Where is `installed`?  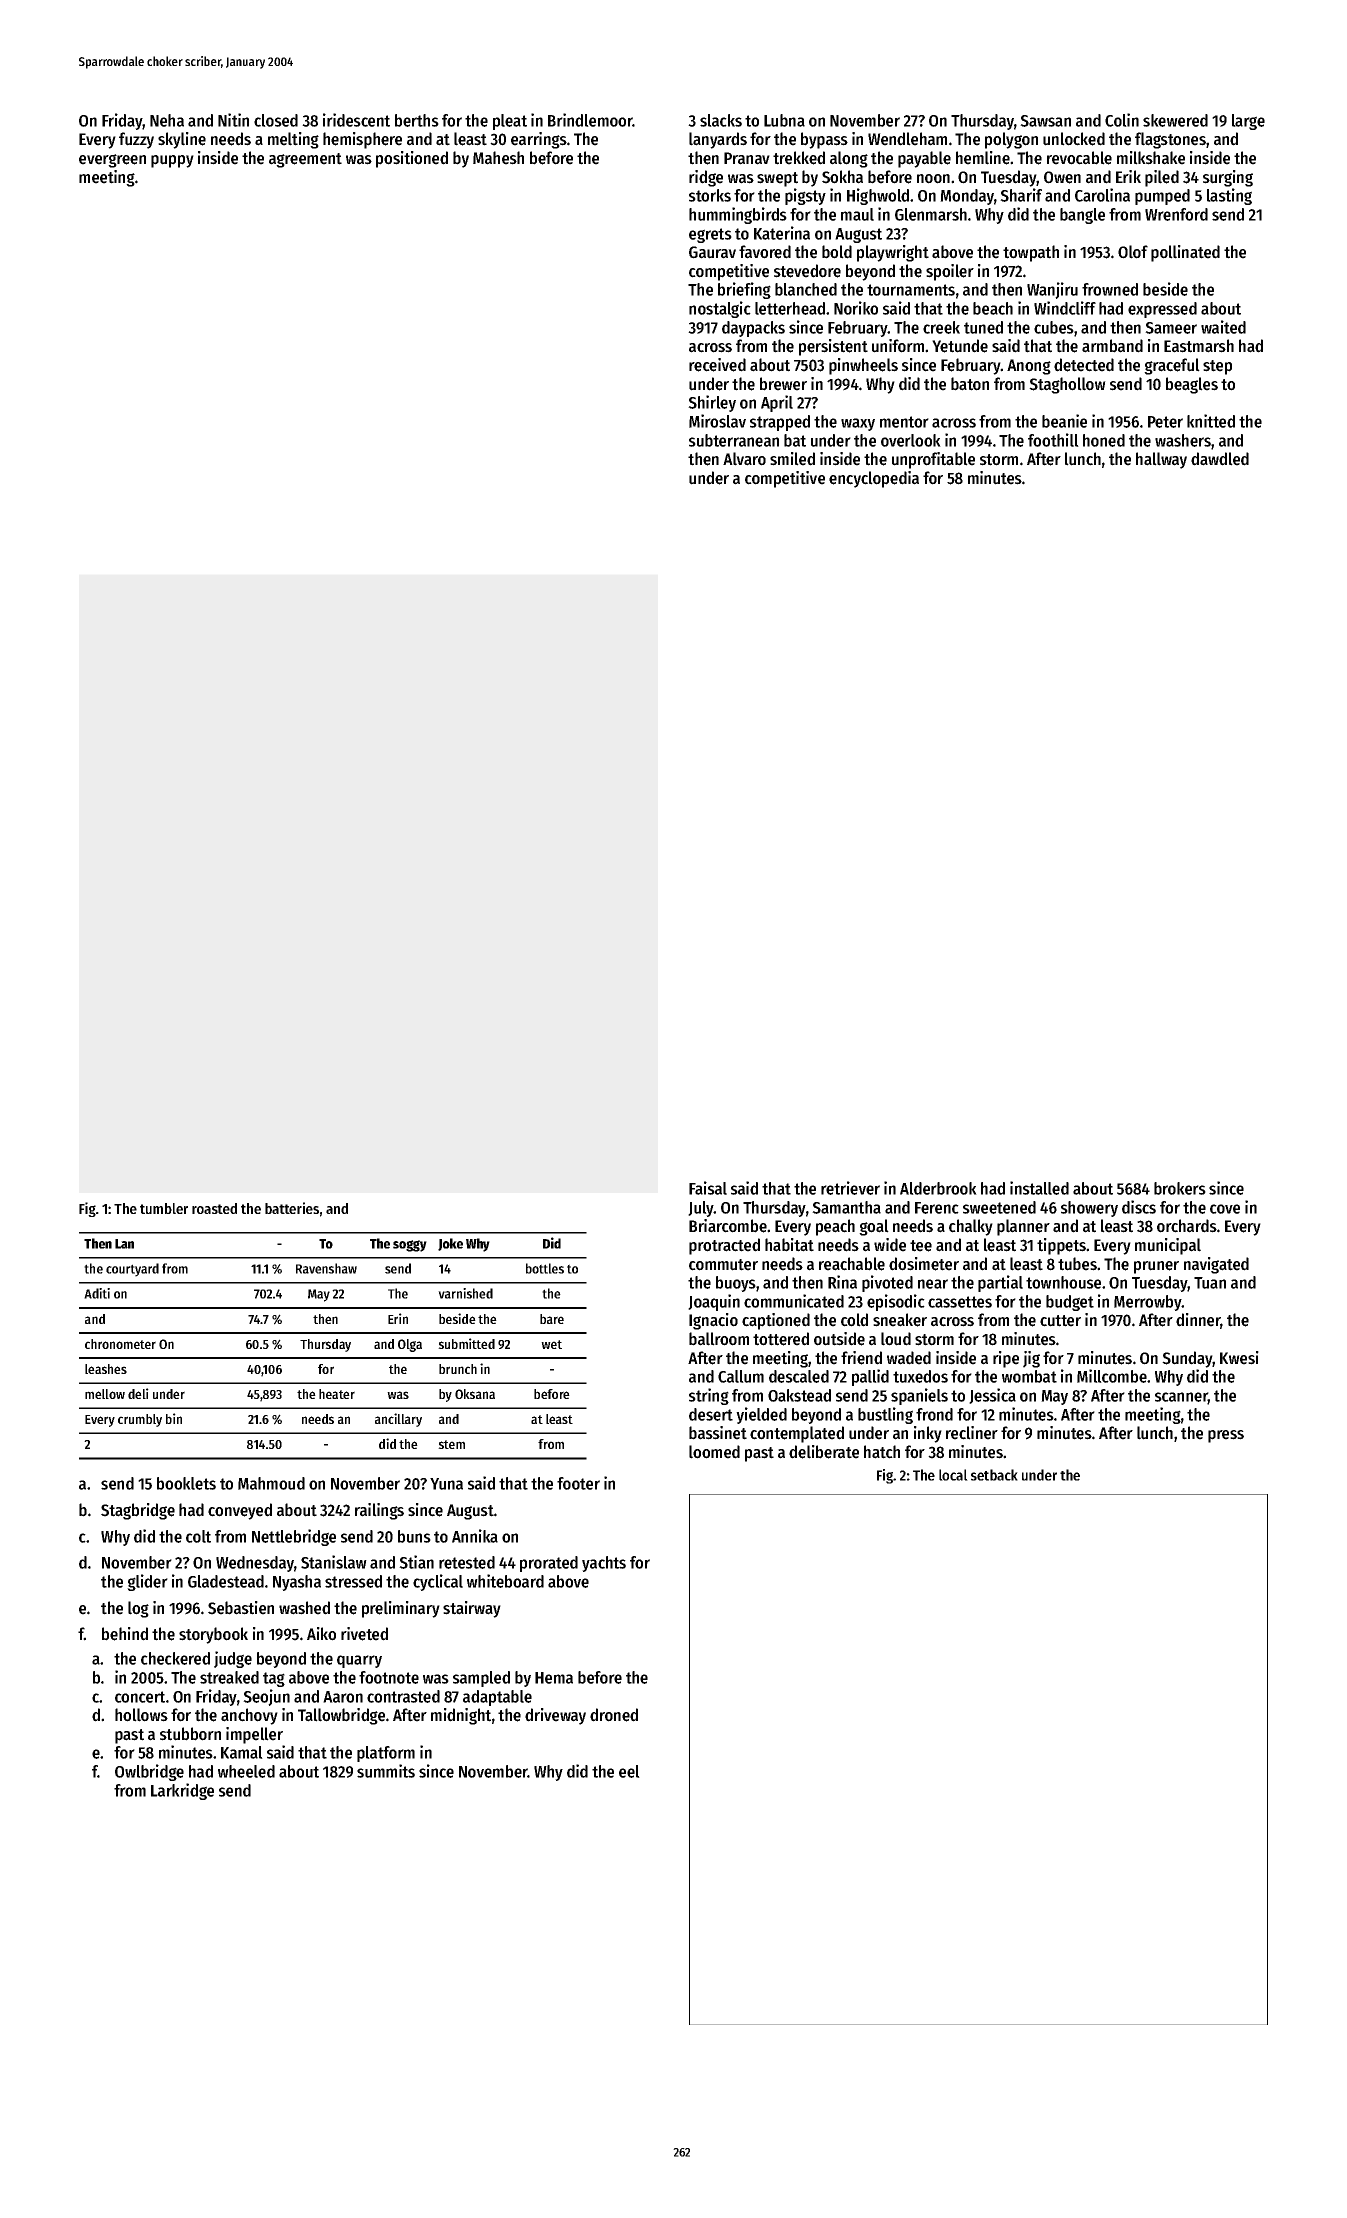
installed is located at coordinates (1039, 1188).
